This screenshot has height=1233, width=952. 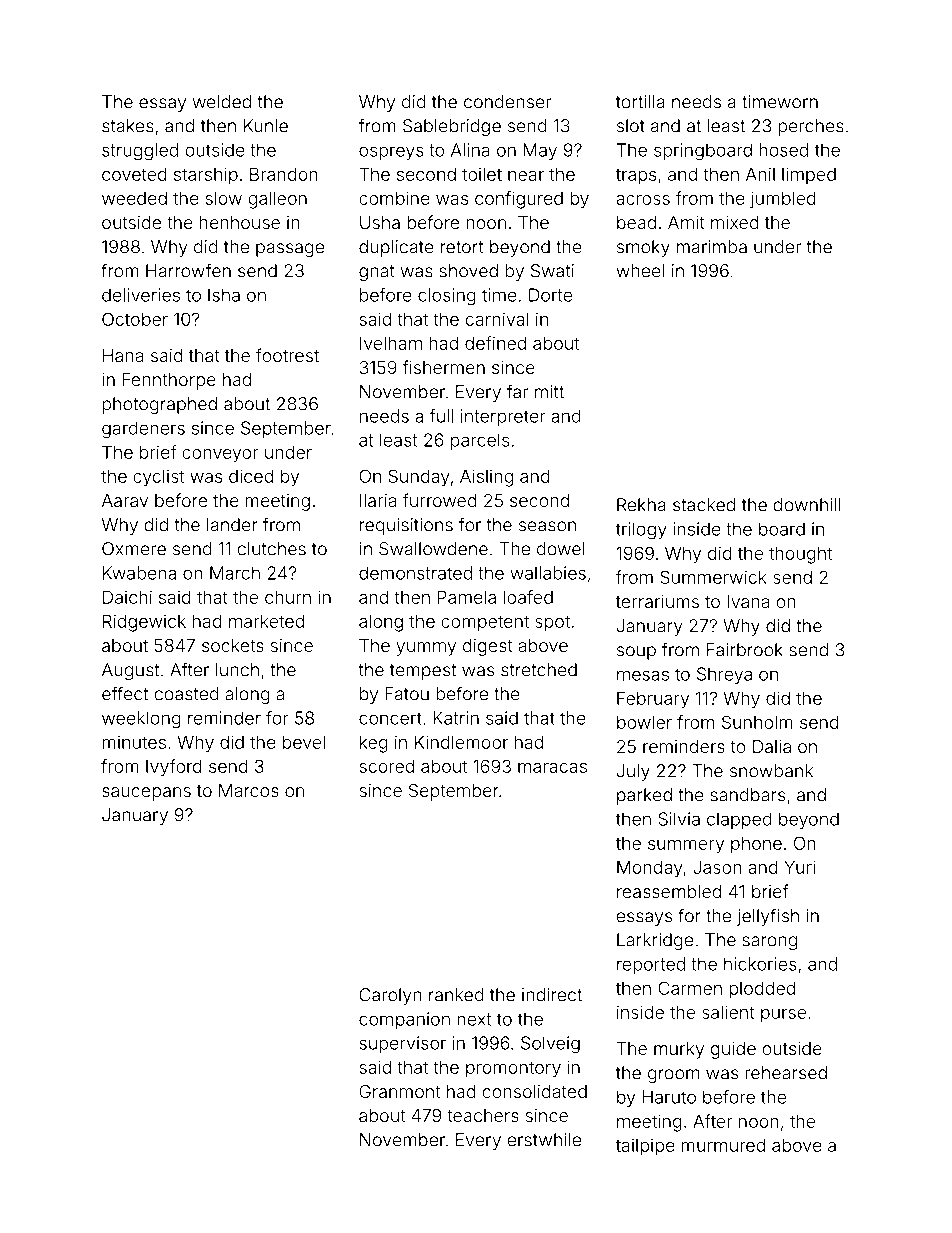 What do you see at coordinates (456, 995) in the screenshot?
I see `ranked` at bounding box center [456, 995].
